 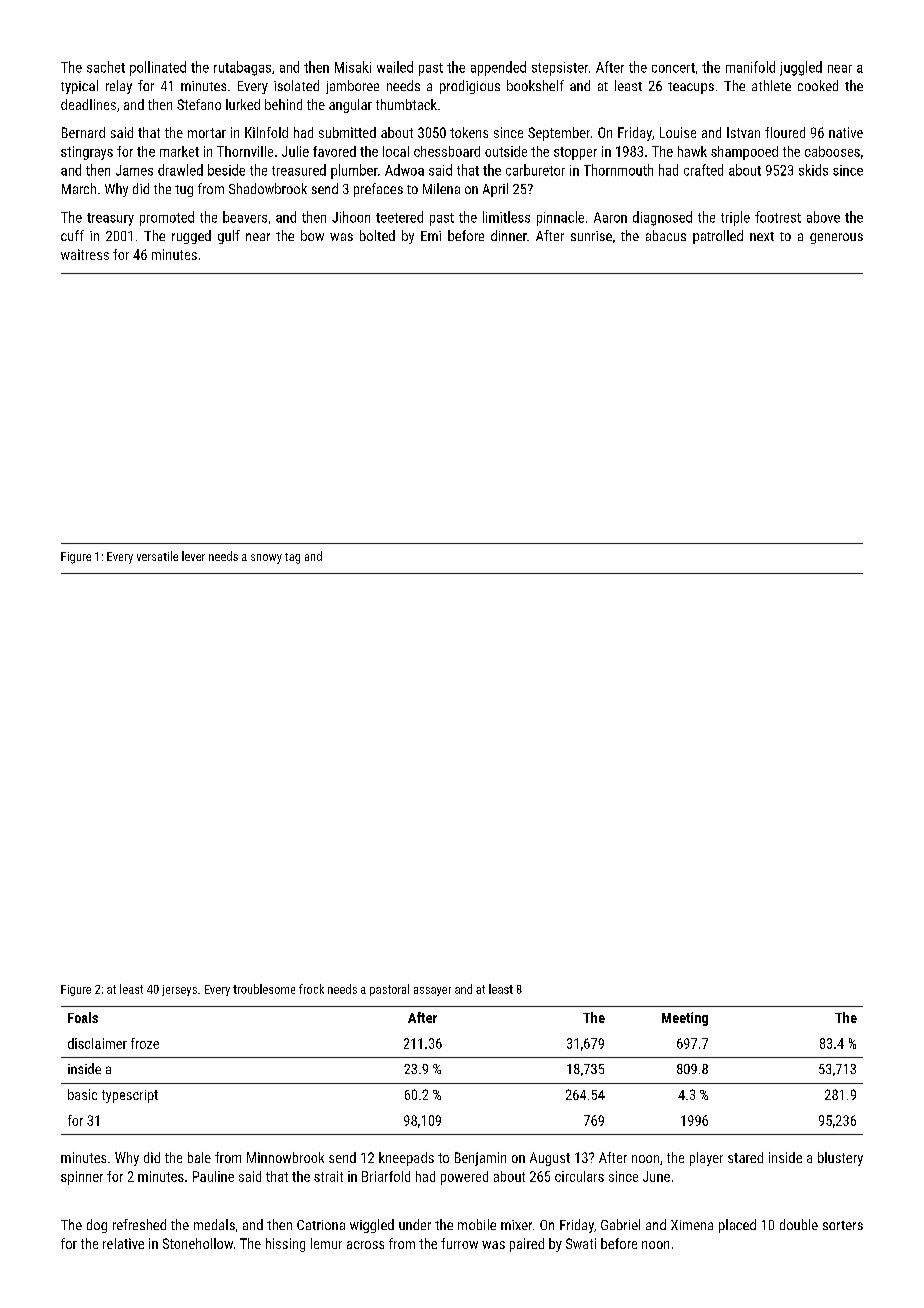 What do you see at coordinates (193, 556) in the screenshot?
I see `lever` at bounding box center [193, 556].
